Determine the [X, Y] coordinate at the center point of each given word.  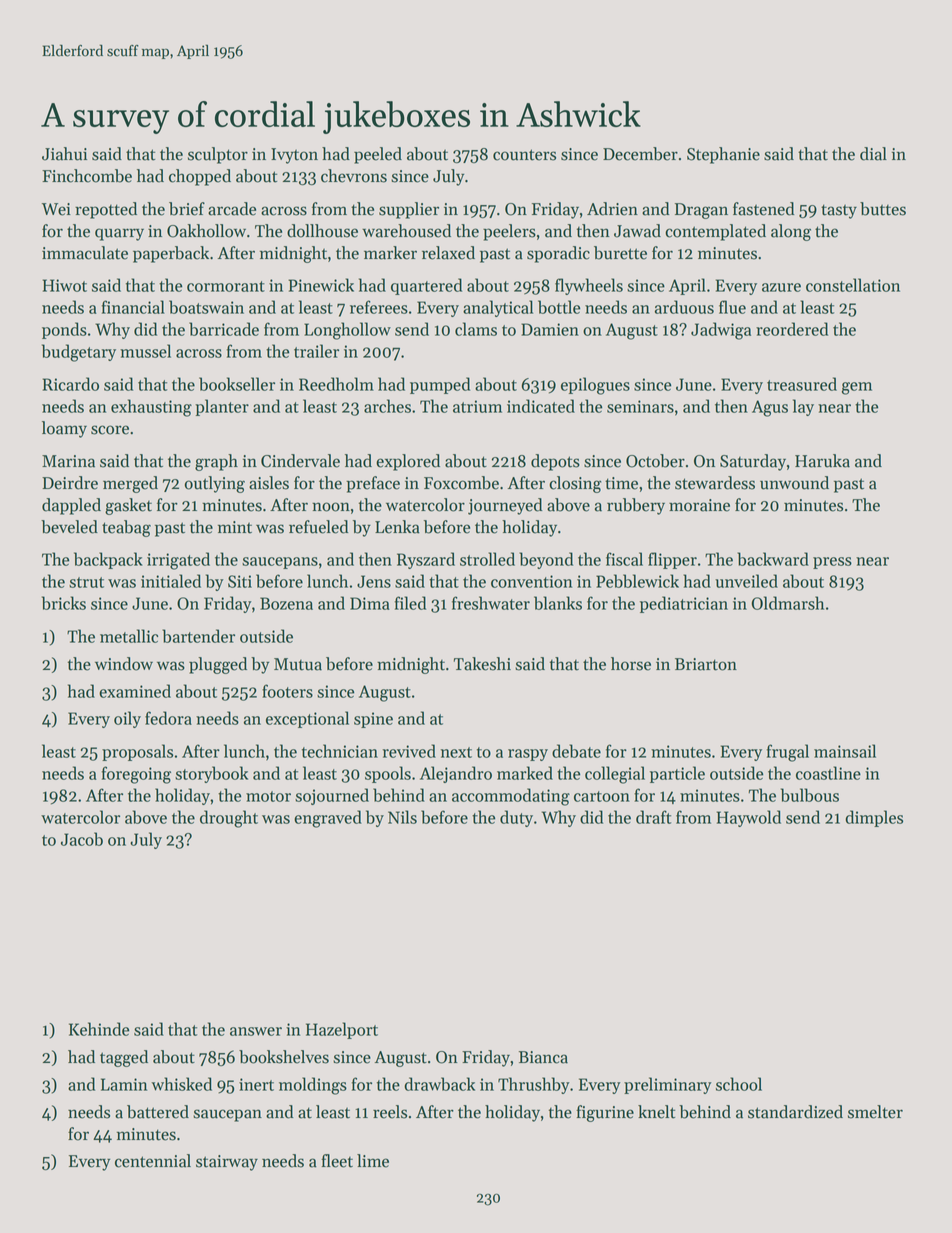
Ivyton [294, 156]
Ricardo [70, 384]
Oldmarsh [788, 603]
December [640, 154]
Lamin [124, 1084]
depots [555, 462]
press [832, 563]
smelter [875, 1112]
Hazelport [342, 1030]
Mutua [298, 664]
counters [524, 155]
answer [256, 1031]
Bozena [286, 603]
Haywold [749, 818]
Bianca [543, 1057]
